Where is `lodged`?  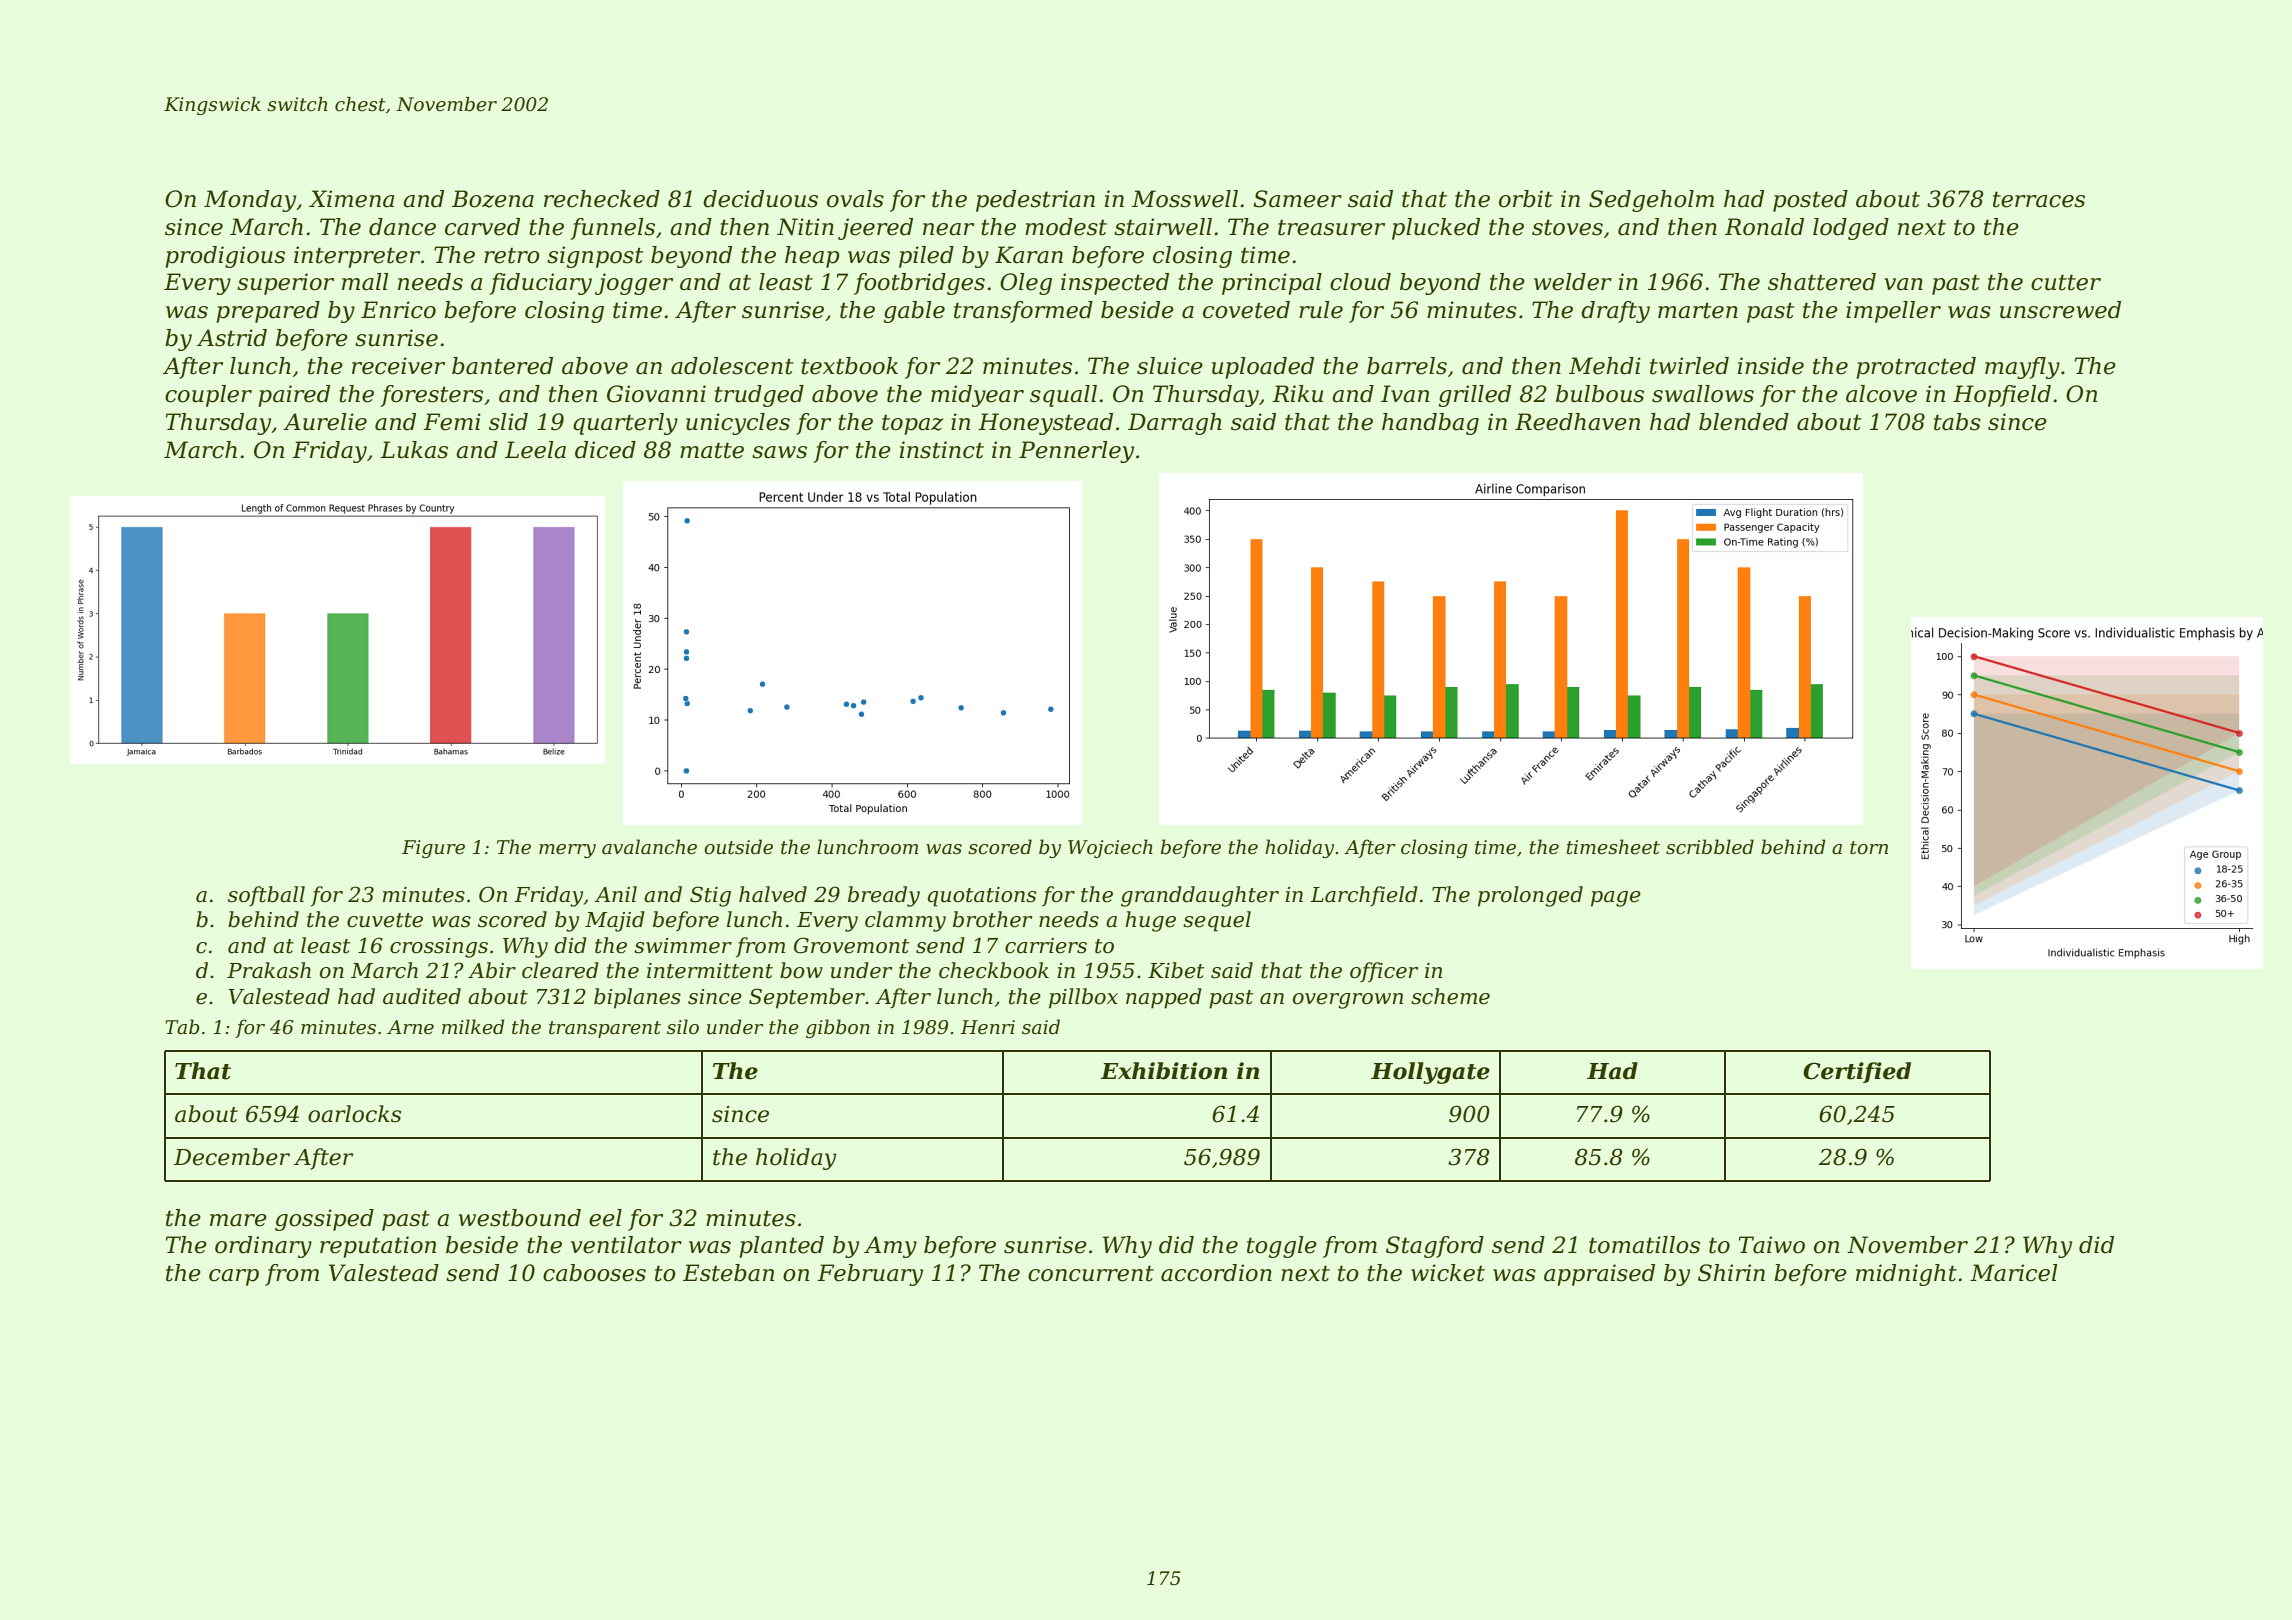 lodged is located at coordinates (1851, 229).
